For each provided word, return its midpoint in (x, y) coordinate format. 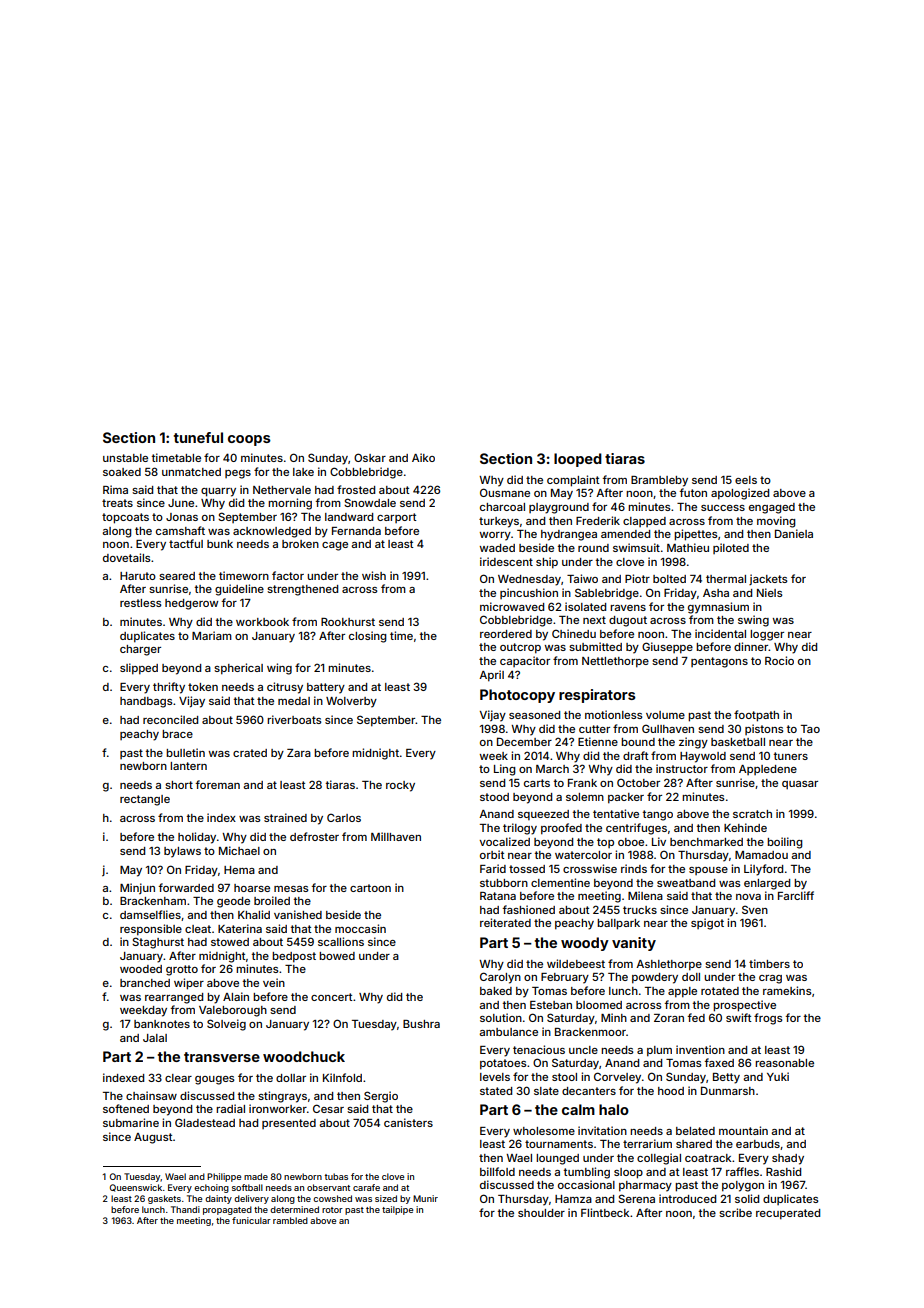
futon (693, 492)
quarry (218, 492)
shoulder (541, 1213)
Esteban (551, 1005)
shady (788, 1159)
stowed (230, 942)
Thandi (185, 1209)
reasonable (784, 1063)
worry (495, 536)
